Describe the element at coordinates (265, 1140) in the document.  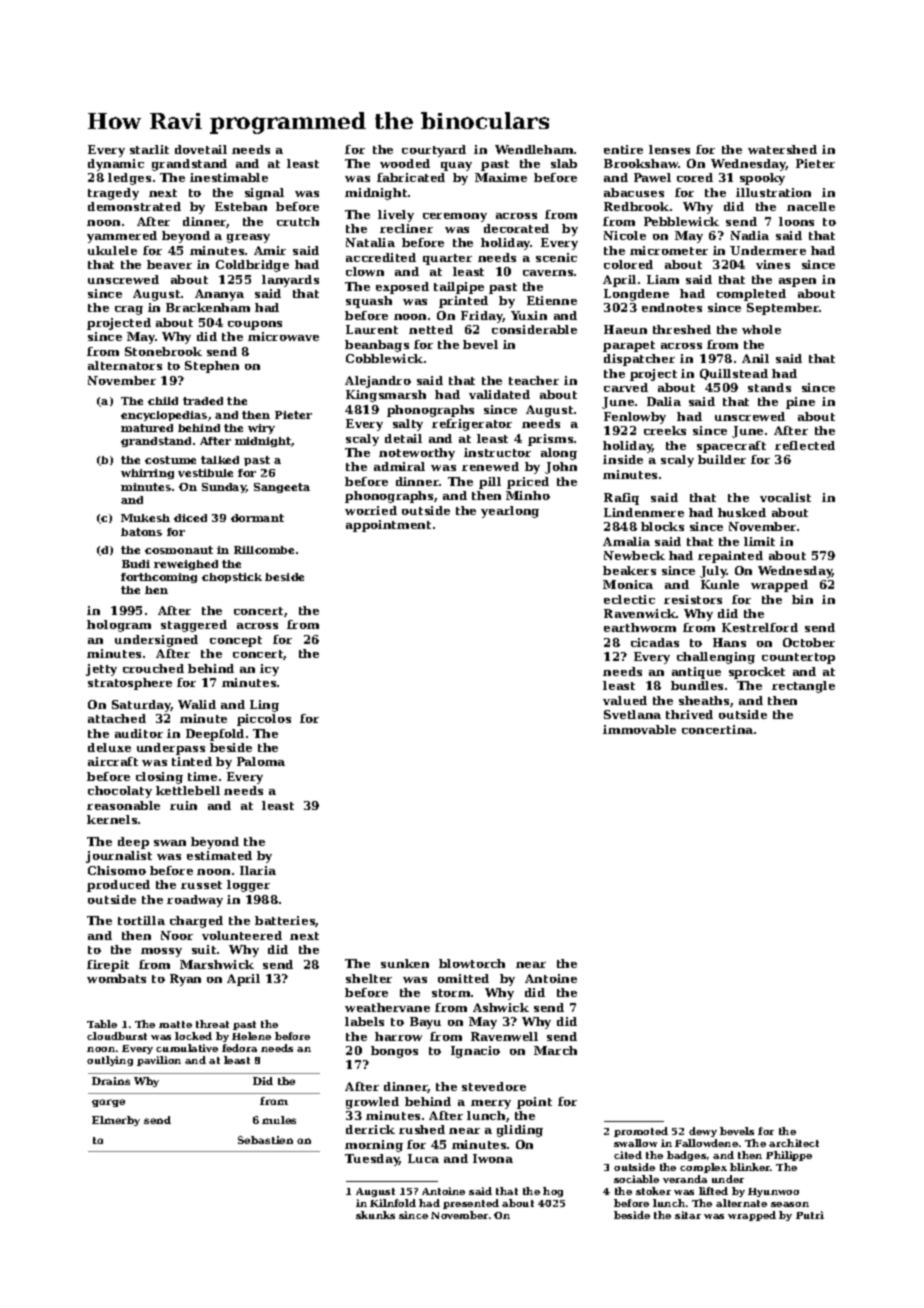
I see `Sebastien` at that location.
